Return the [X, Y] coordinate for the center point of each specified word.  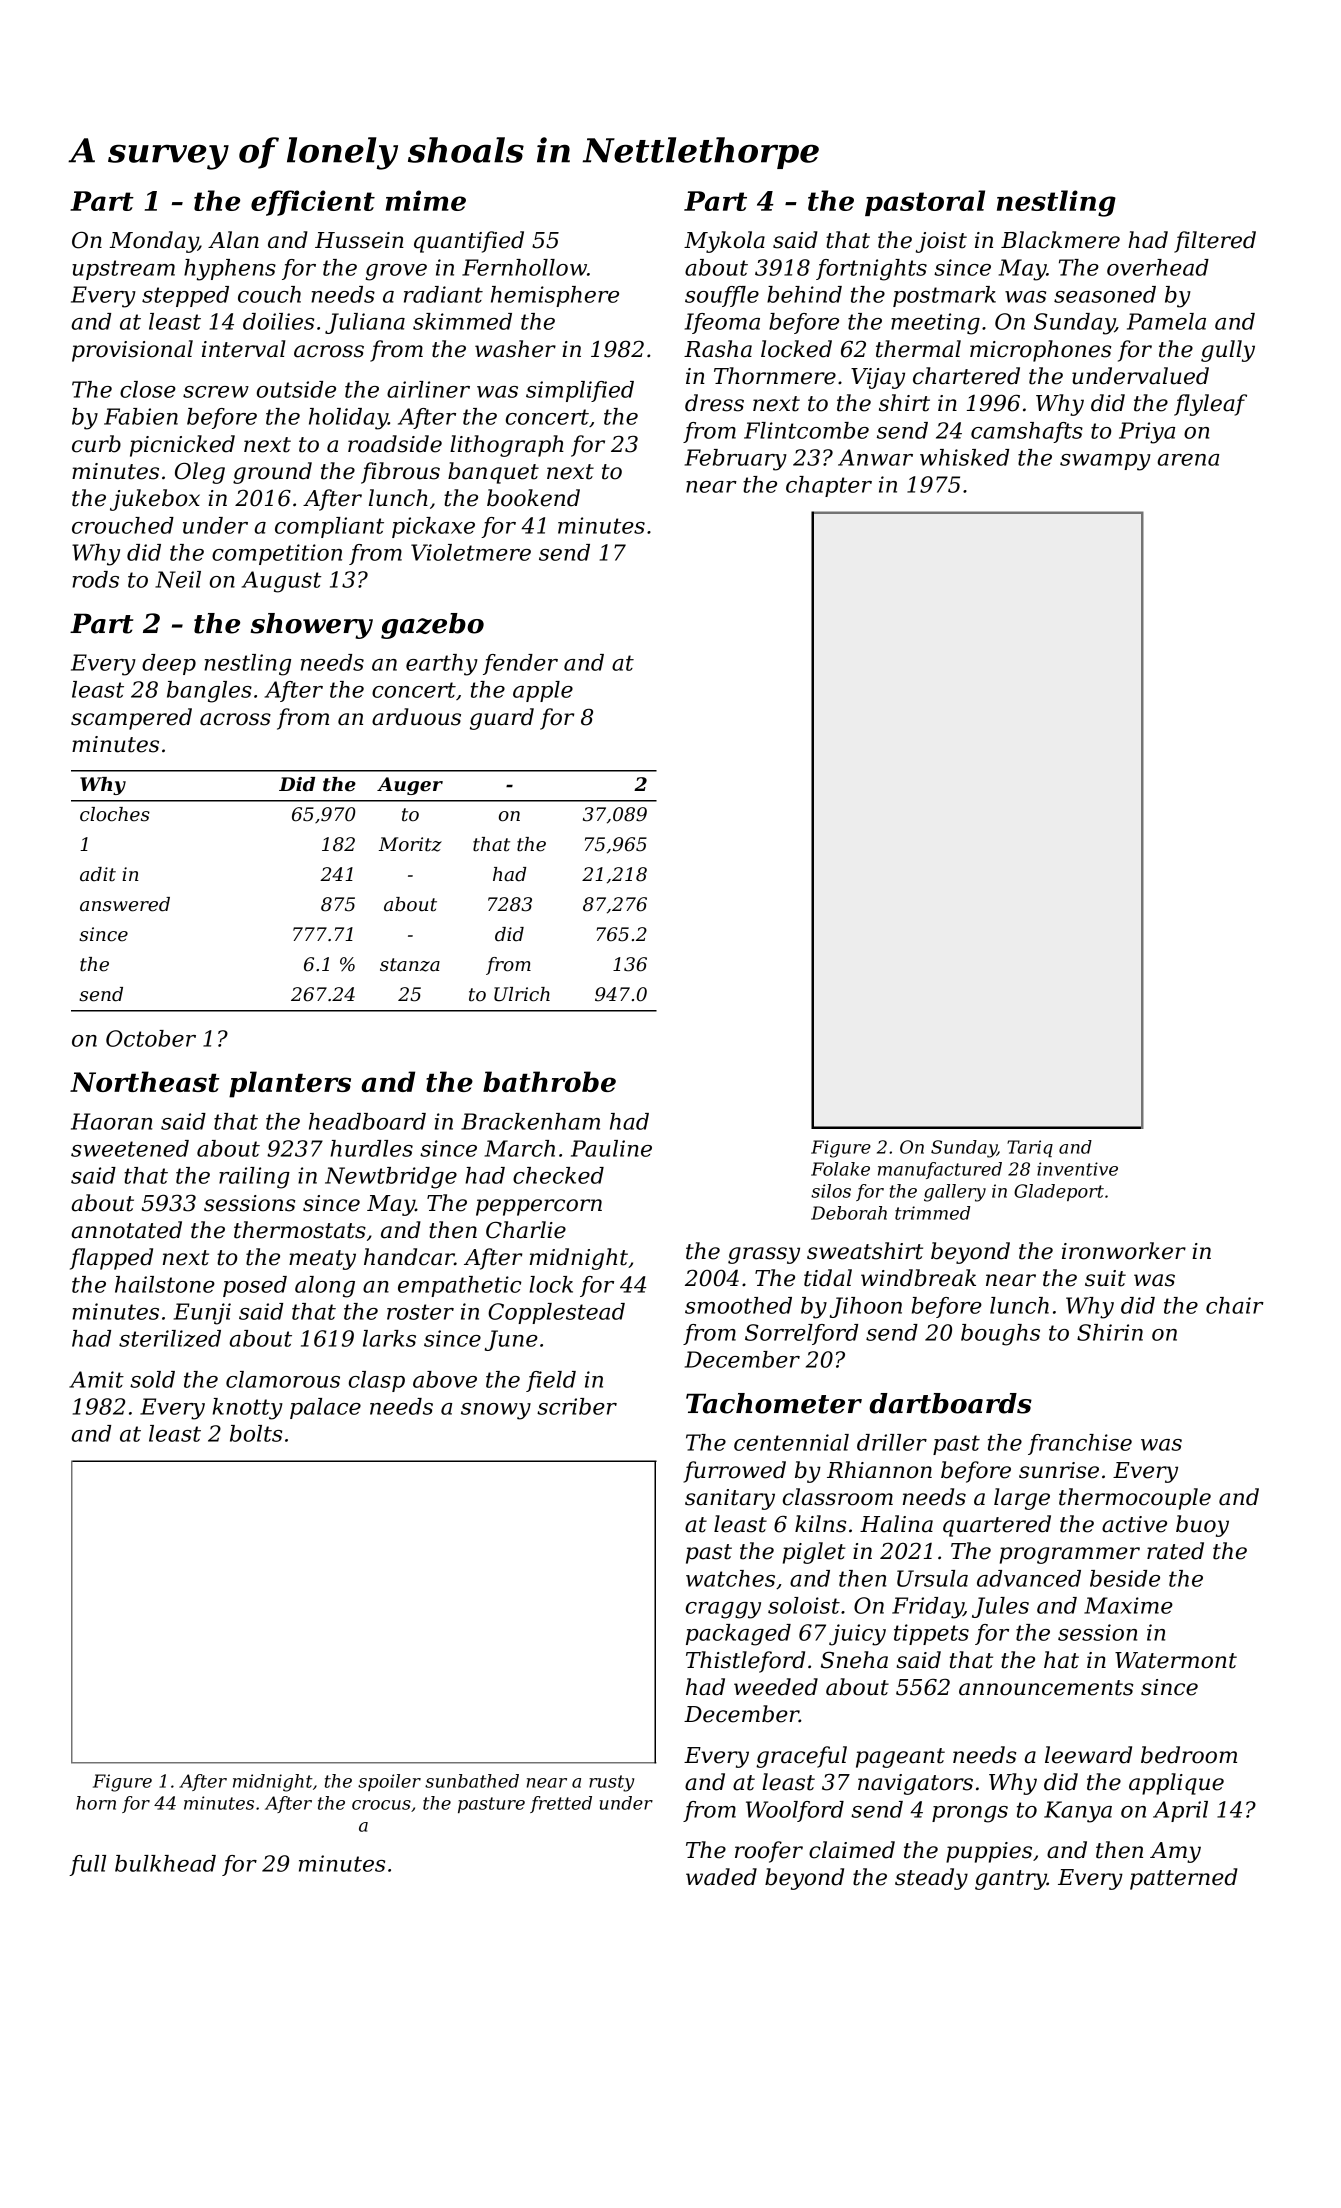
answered [125, 904]
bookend [533, 498]
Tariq [1030, 1148]
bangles [209, 692]
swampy [1105, 462]
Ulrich [522, 994]
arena [1188, 460]
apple [543, 691]
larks [389, 1338]
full [87, 1865]
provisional [132, 351]
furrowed [734, 1472]
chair [1235, 1305]
